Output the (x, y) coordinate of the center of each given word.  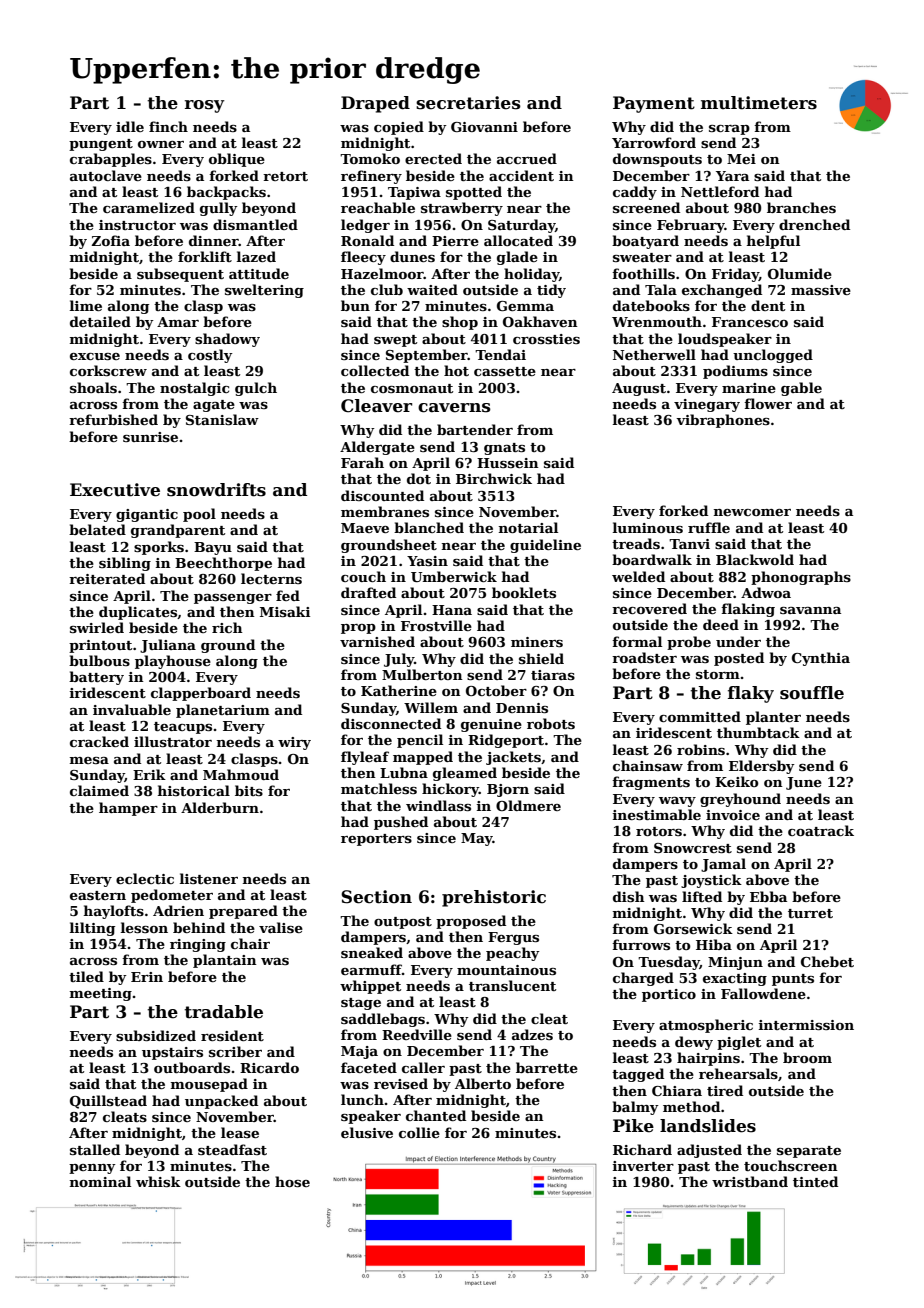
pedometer (172, 896)
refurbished (113, 419)
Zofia (110, 240)
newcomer (752, 512)
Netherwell (654, 354)
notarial (528, 527)
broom (807, 1057)
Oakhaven (540, 321)
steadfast (232, 1149)
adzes (532, 1034)
